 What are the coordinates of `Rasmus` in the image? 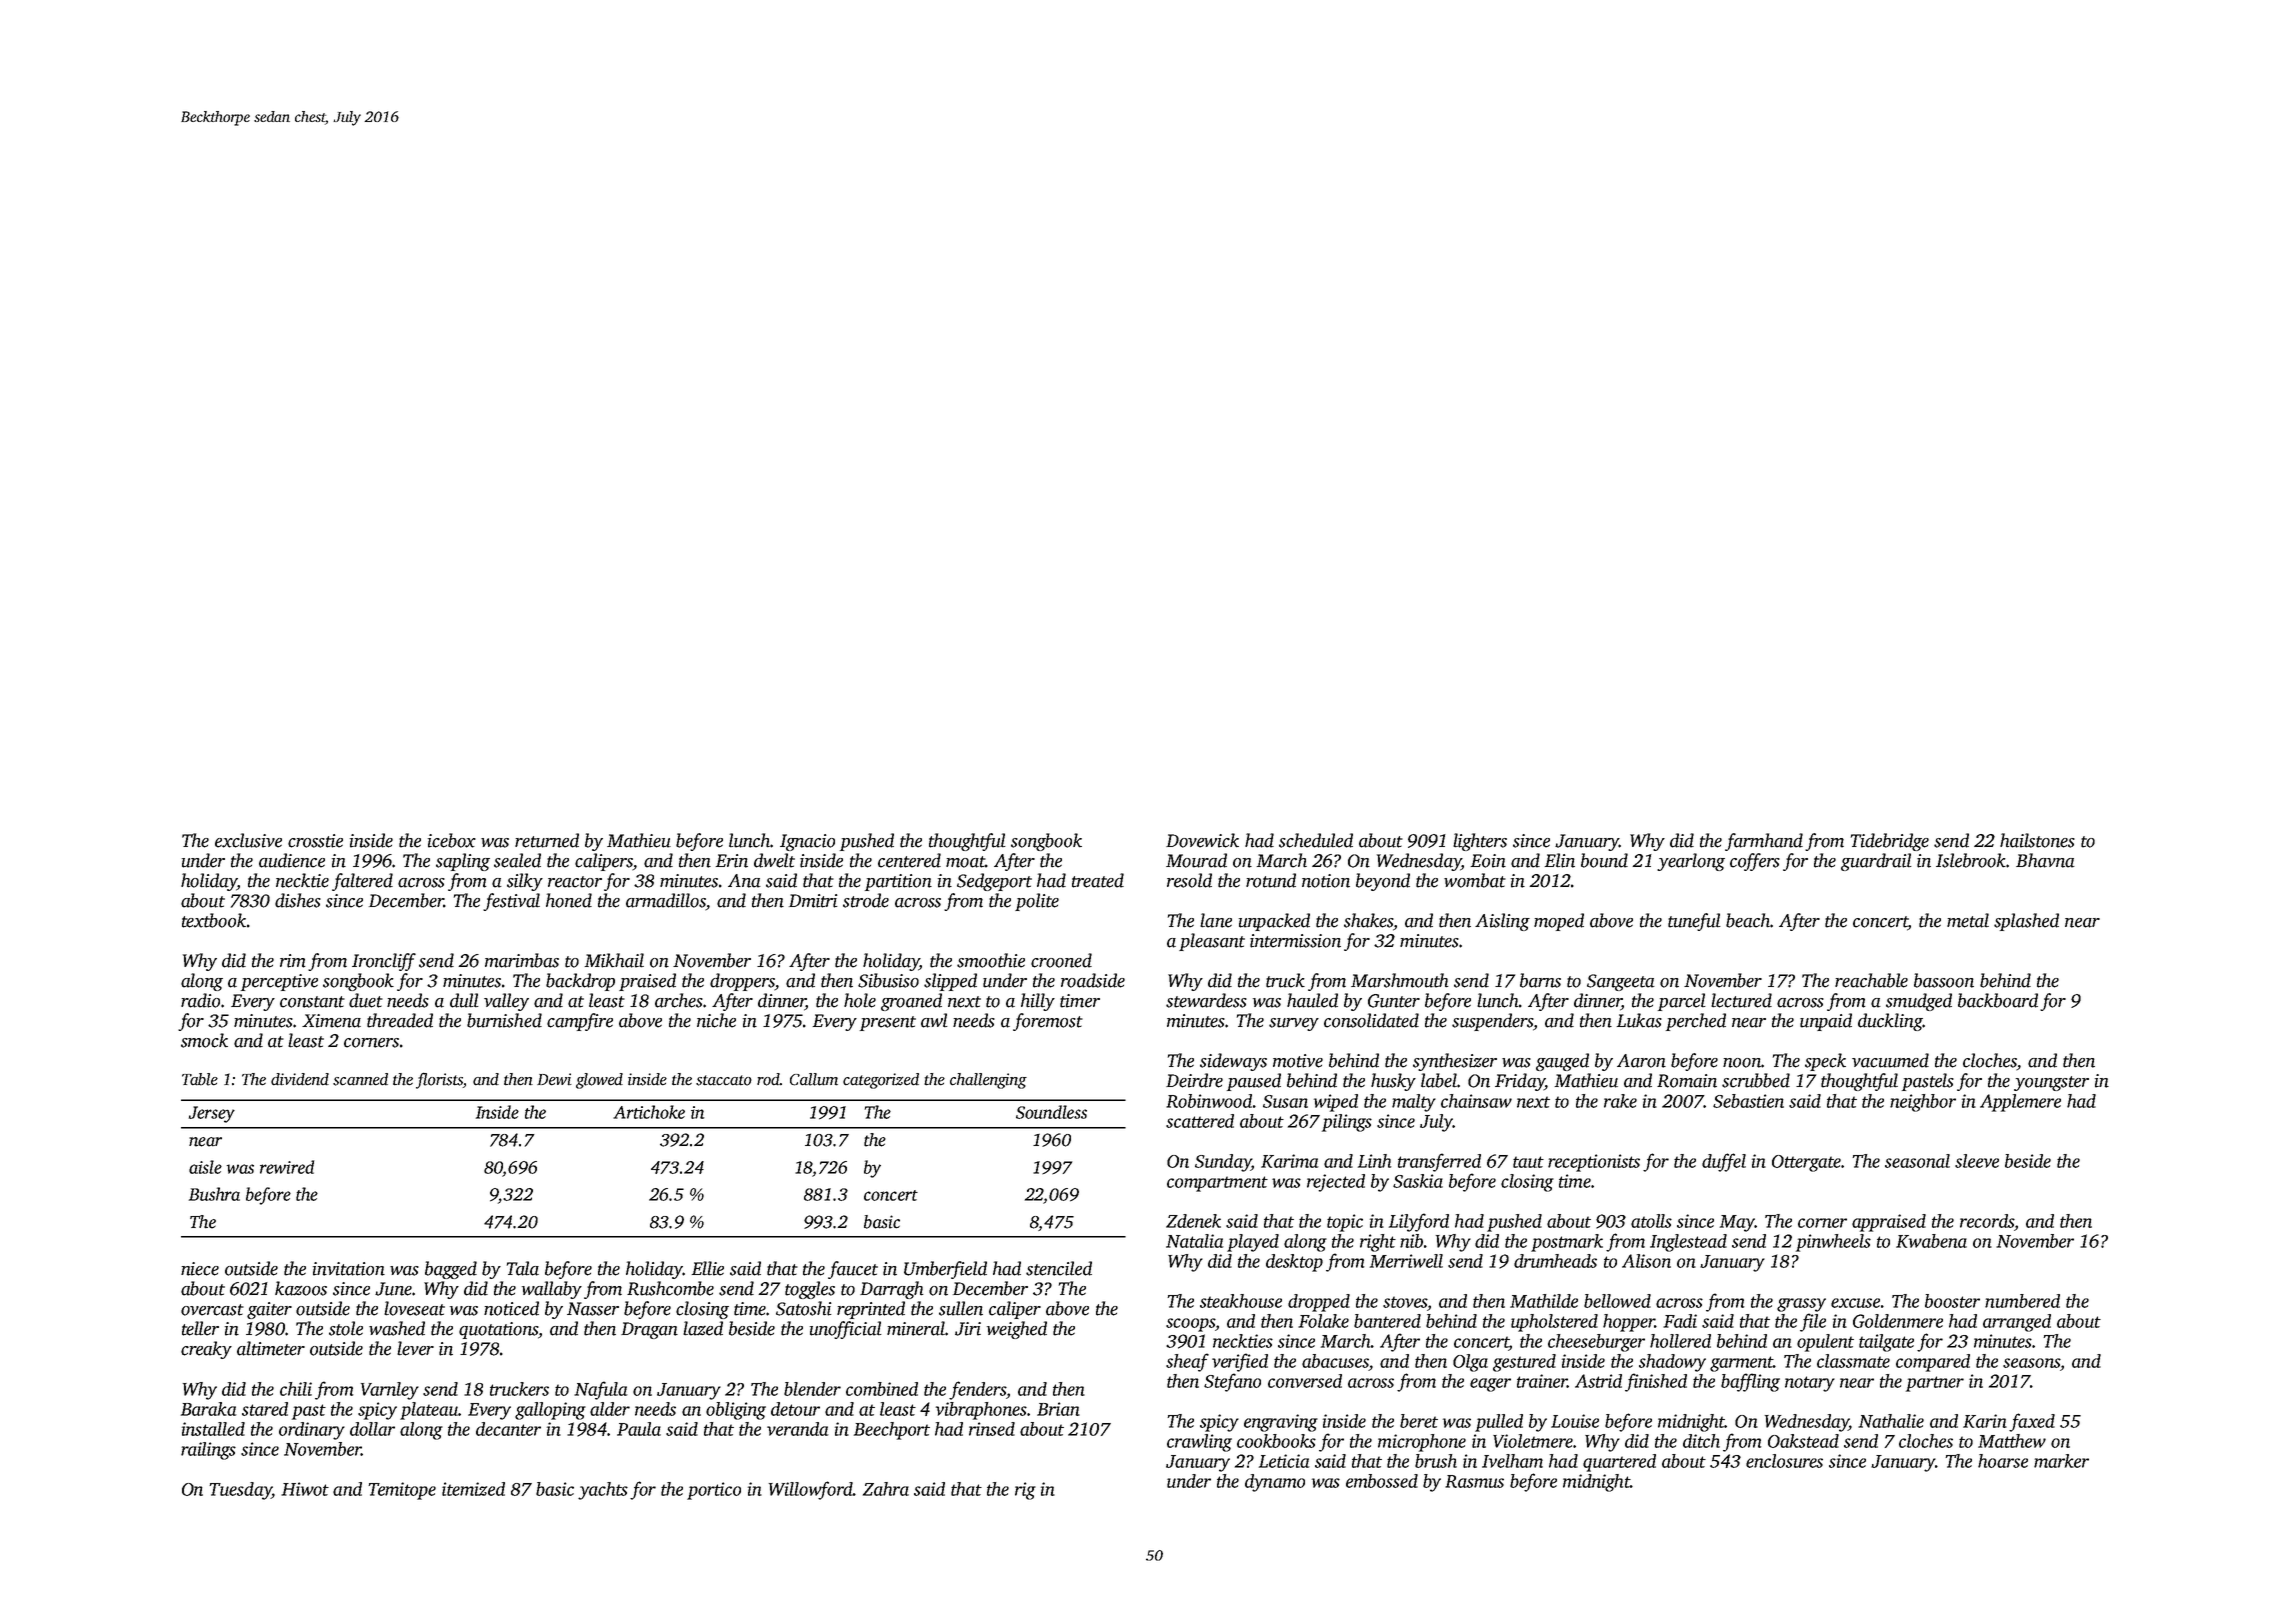 It's located at (1474, 1481).
